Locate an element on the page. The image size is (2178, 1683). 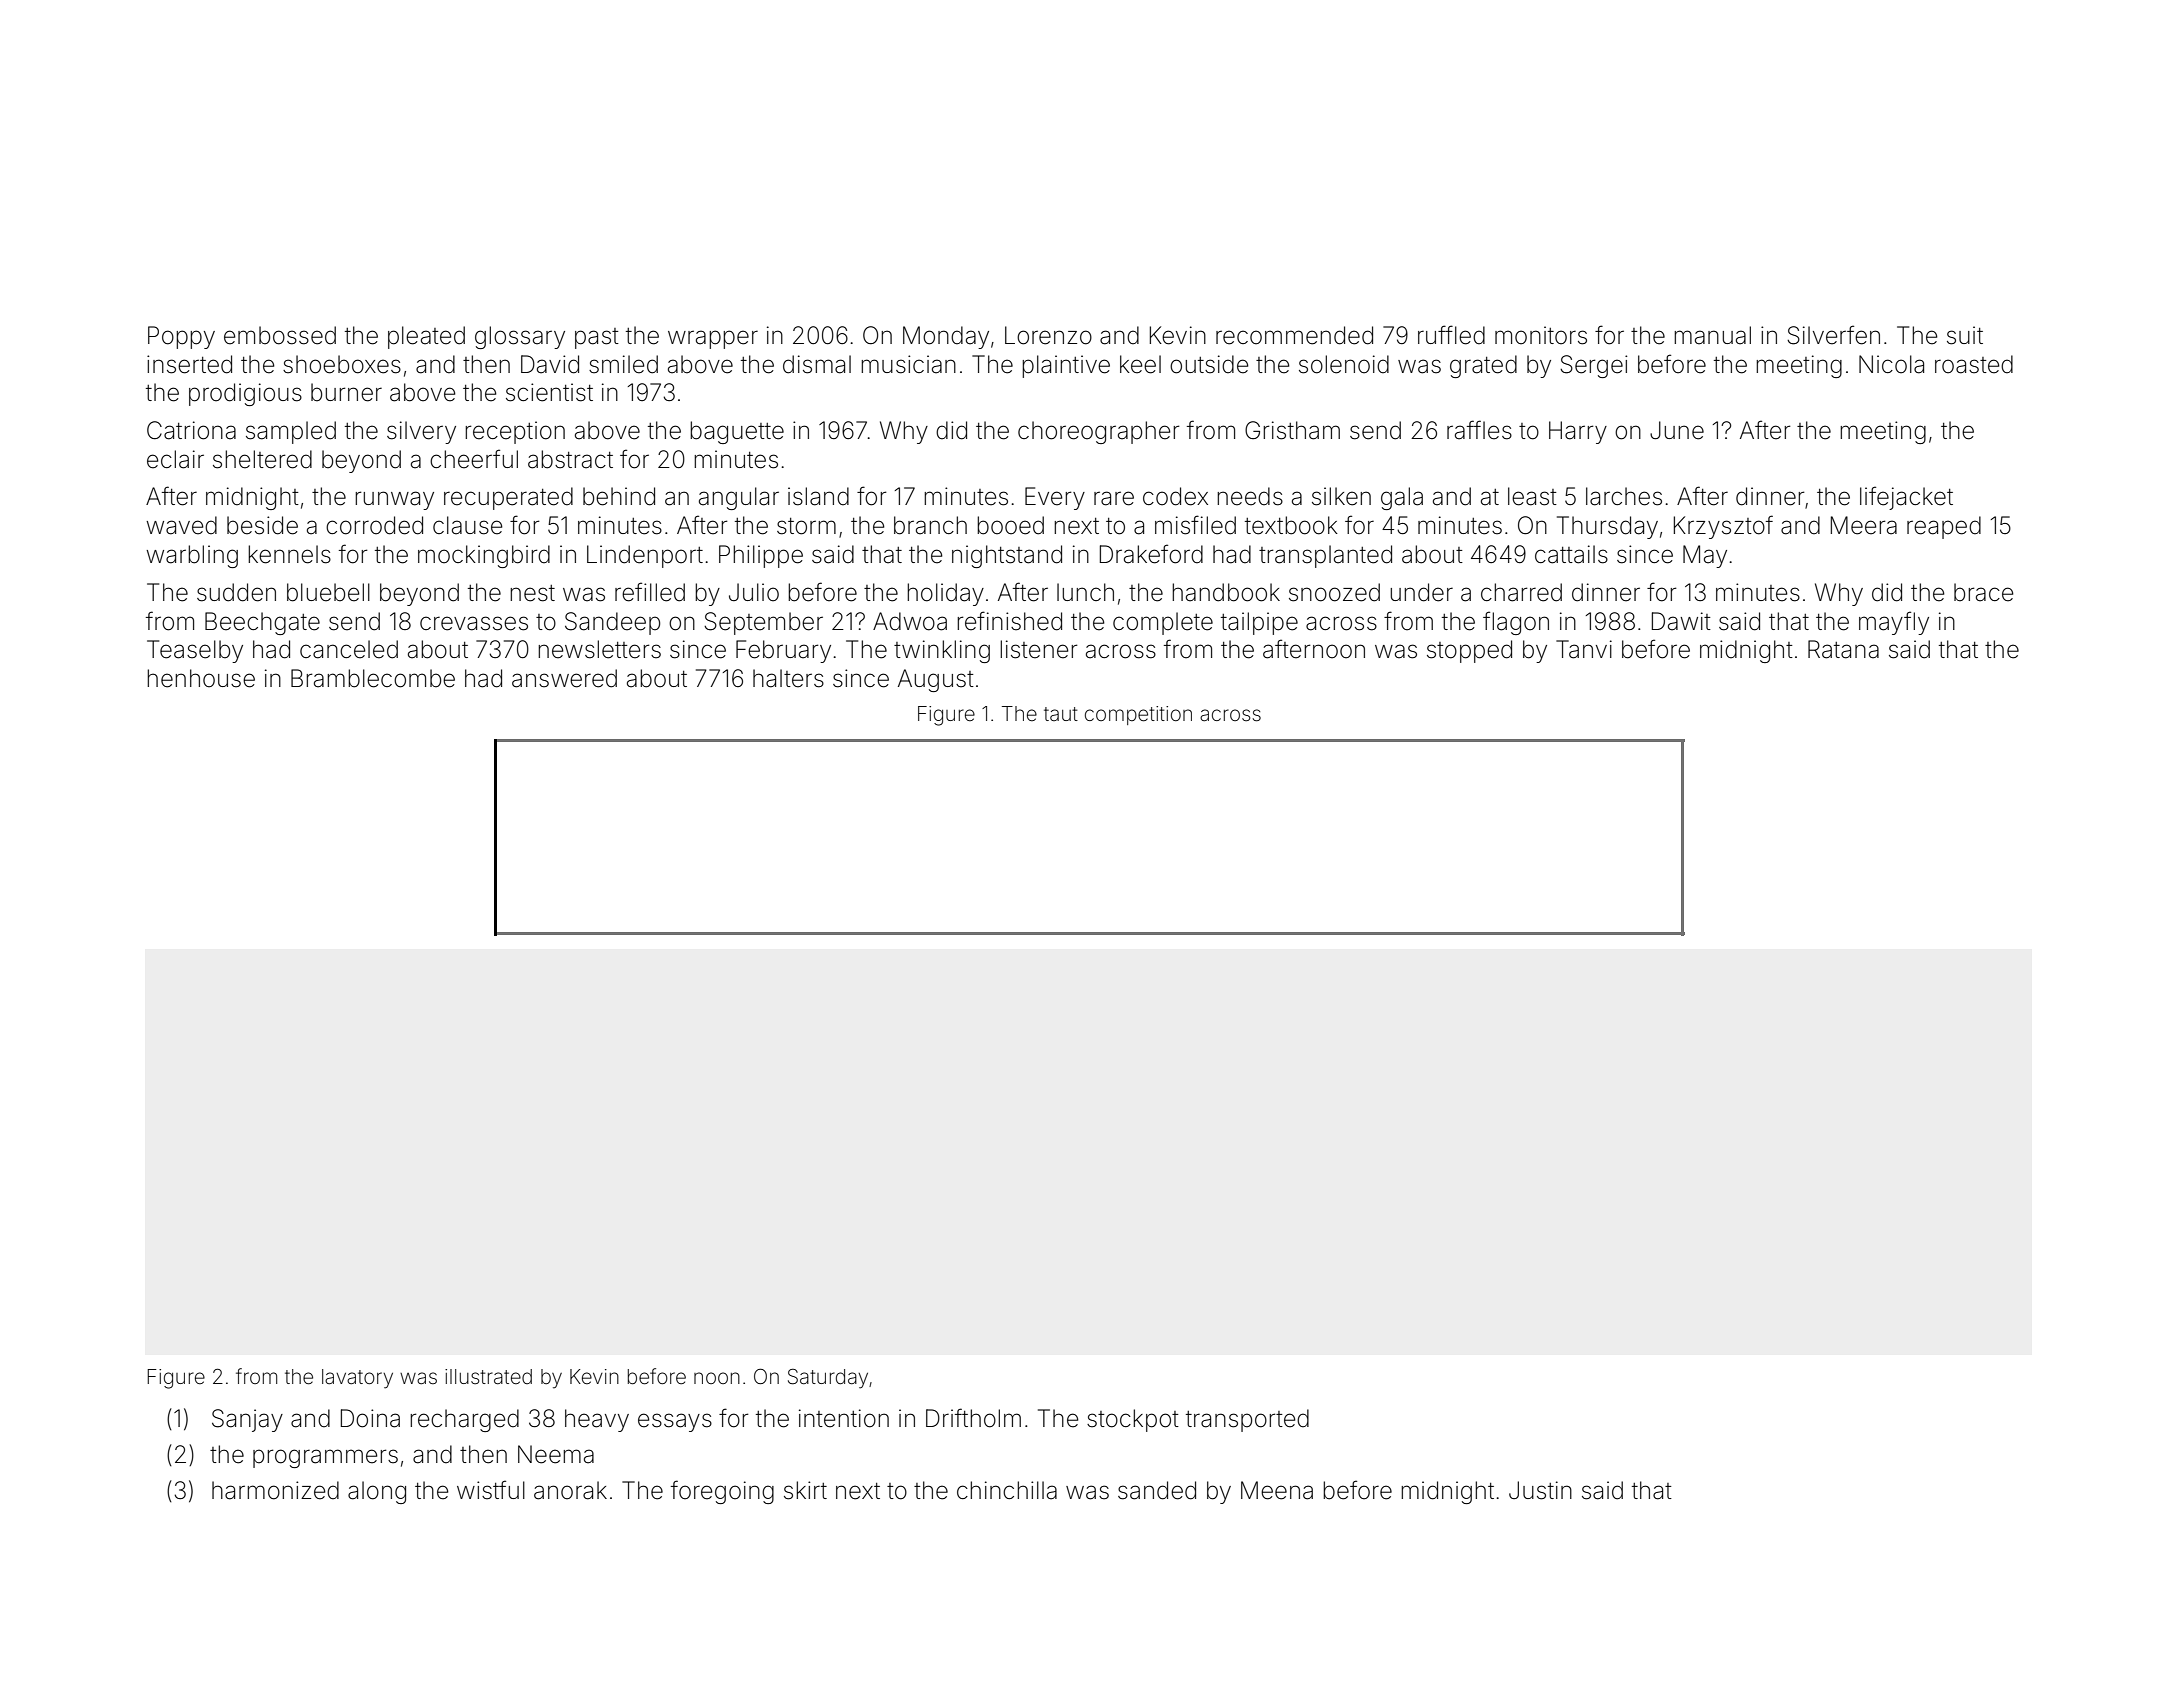
wistful is located at coordinates (491, 1490).
